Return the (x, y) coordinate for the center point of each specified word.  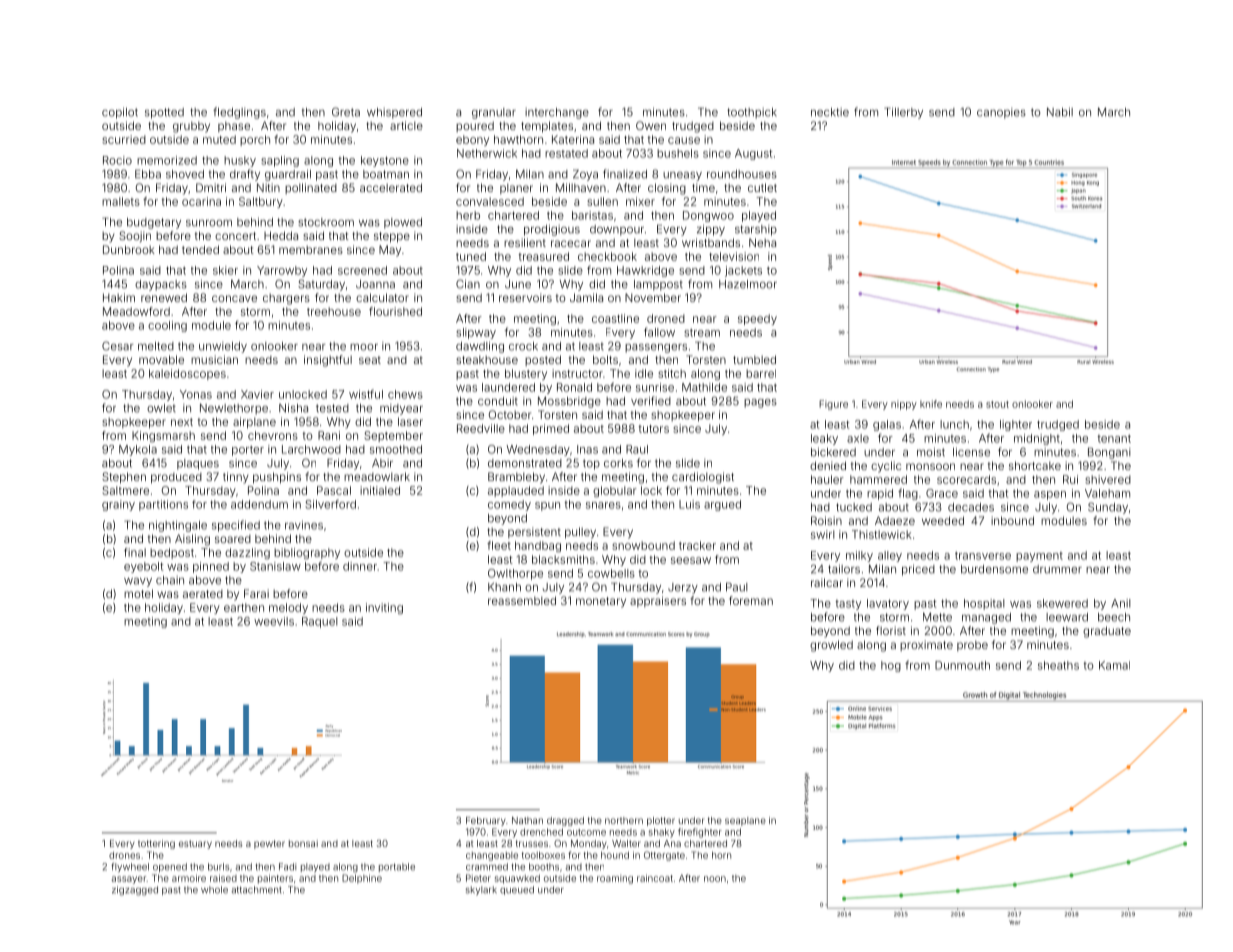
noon (715, 879)
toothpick (752, 113)
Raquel (320, 622)
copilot (120, 113)
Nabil (1060, 112)
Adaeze (895, 520)
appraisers (658, 601)
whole (214, 890)
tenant (1114, 439)
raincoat (655, 878)
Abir (382, 463)
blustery (526, 374)
